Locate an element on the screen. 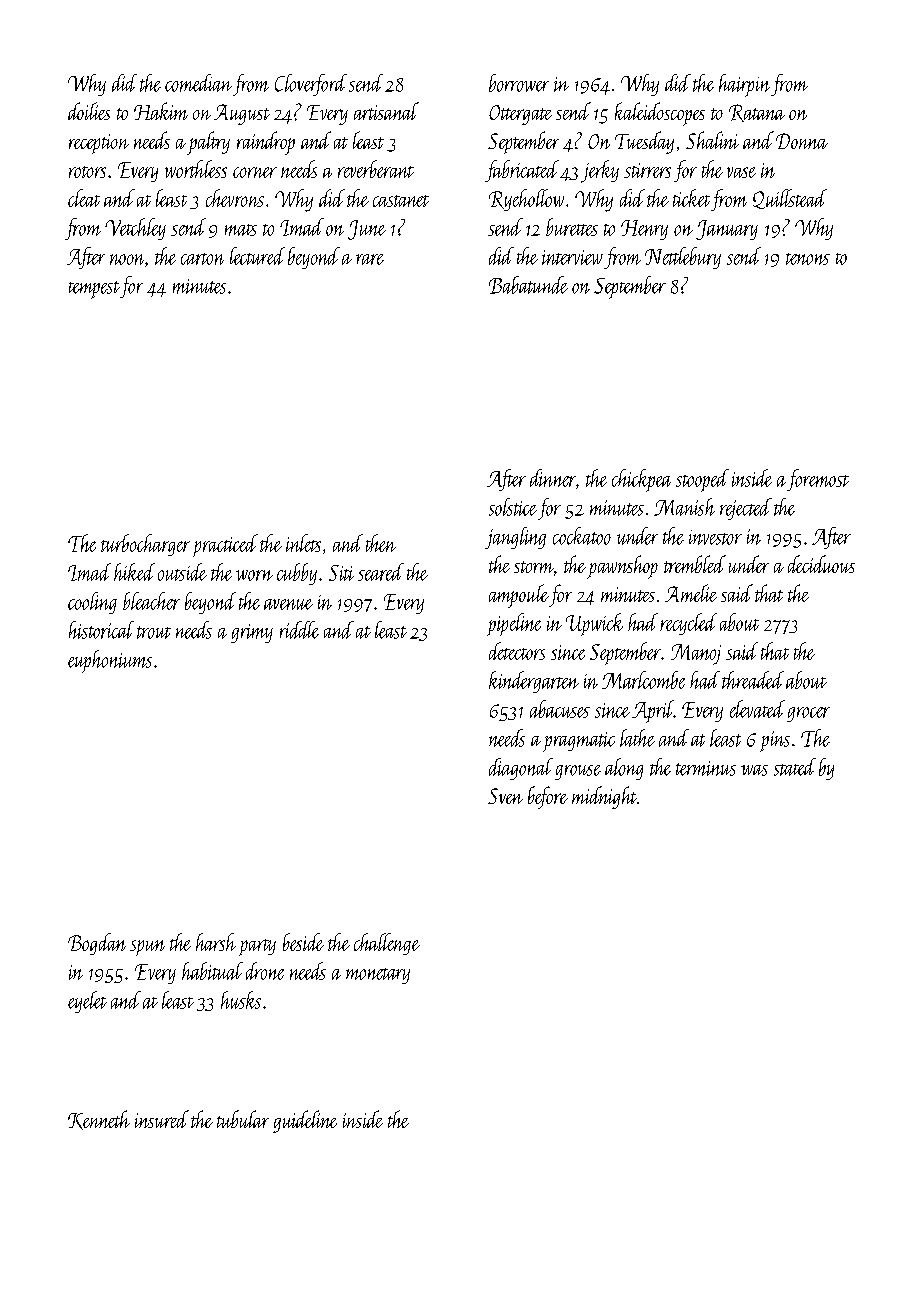  guideline is located at coordinates (305, 1121).
